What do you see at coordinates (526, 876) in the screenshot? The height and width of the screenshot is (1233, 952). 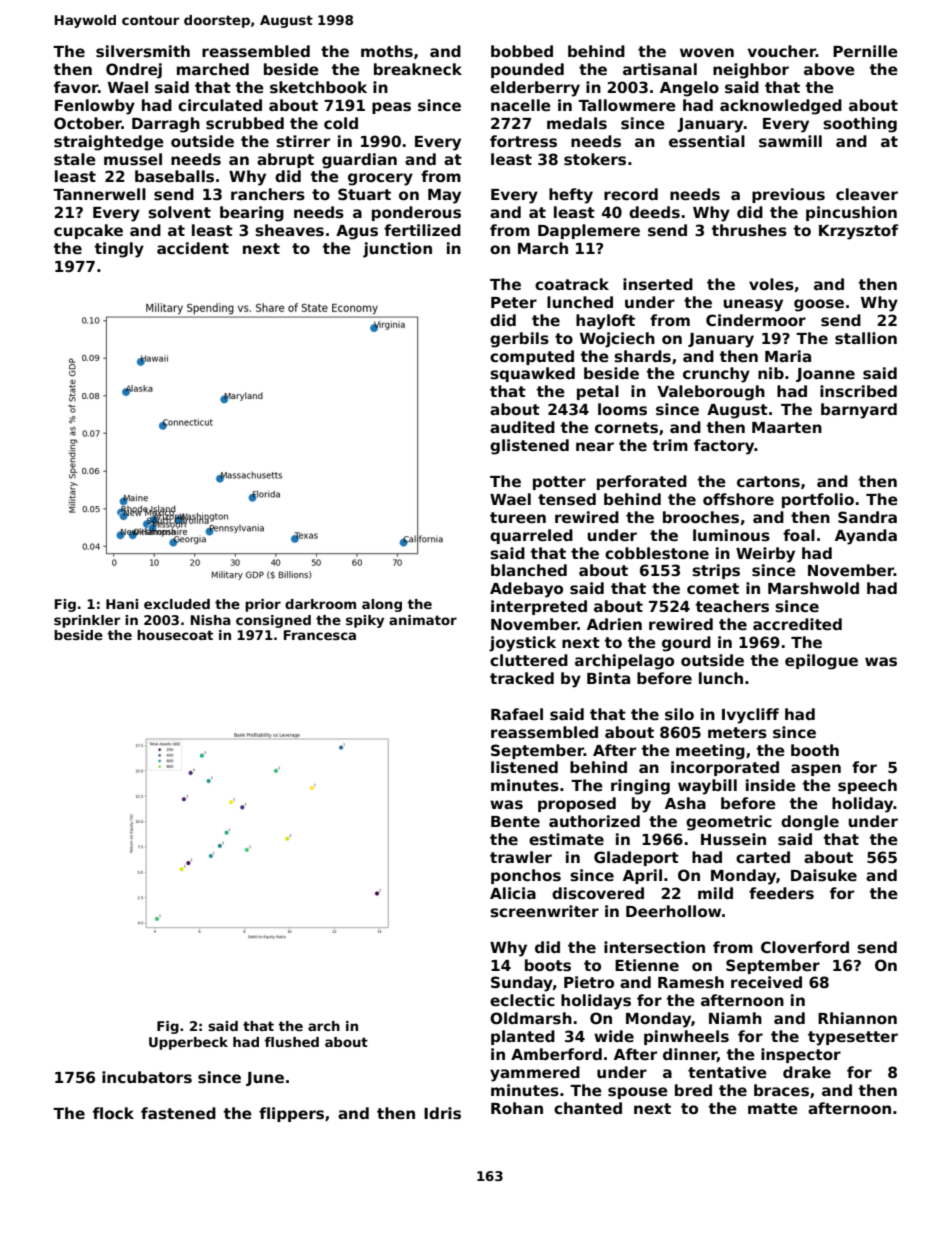 I see `ponchos` at bounding box center [526, 876].
